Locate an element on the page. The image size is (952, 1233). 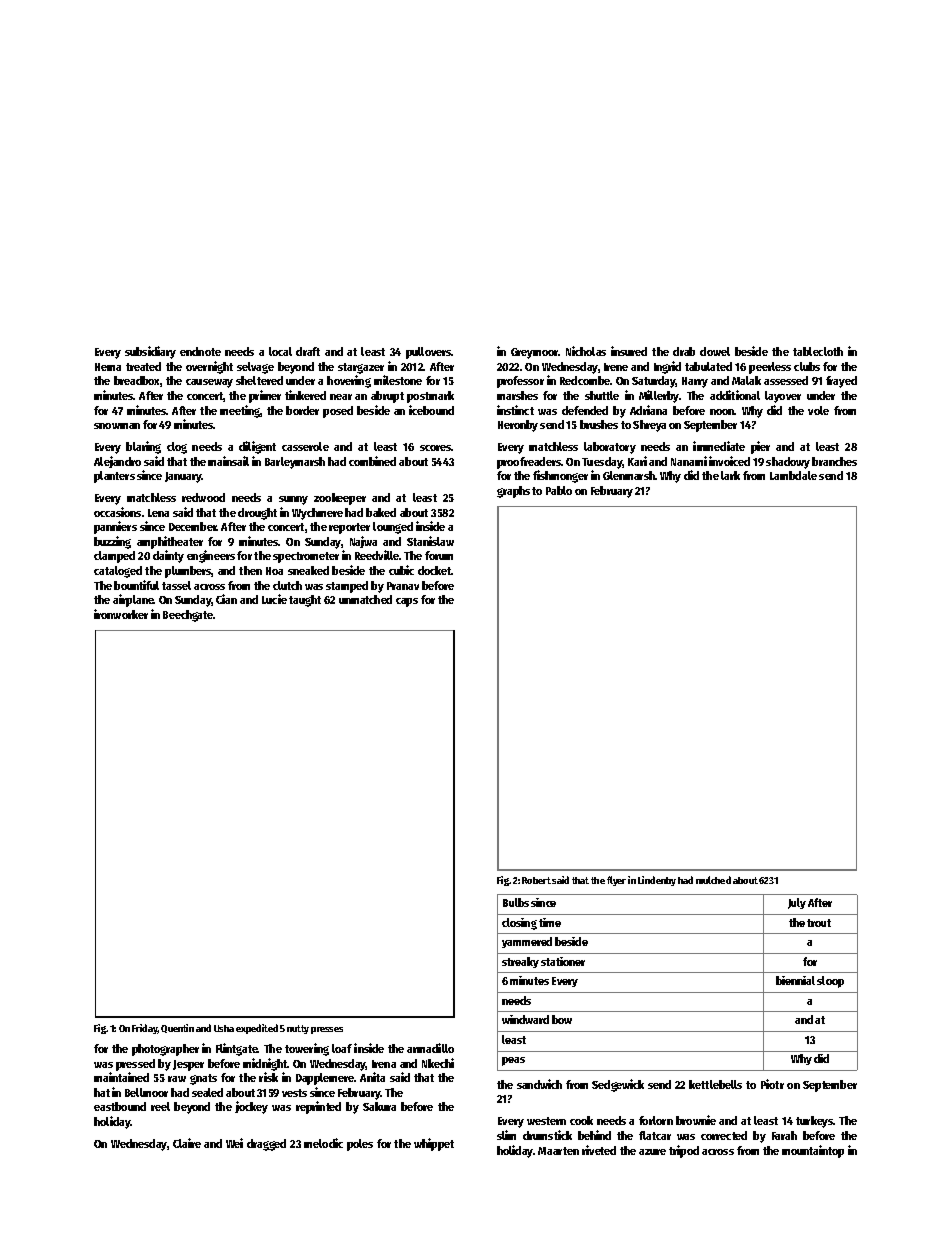
caps is located at coordinates (407, 602).
